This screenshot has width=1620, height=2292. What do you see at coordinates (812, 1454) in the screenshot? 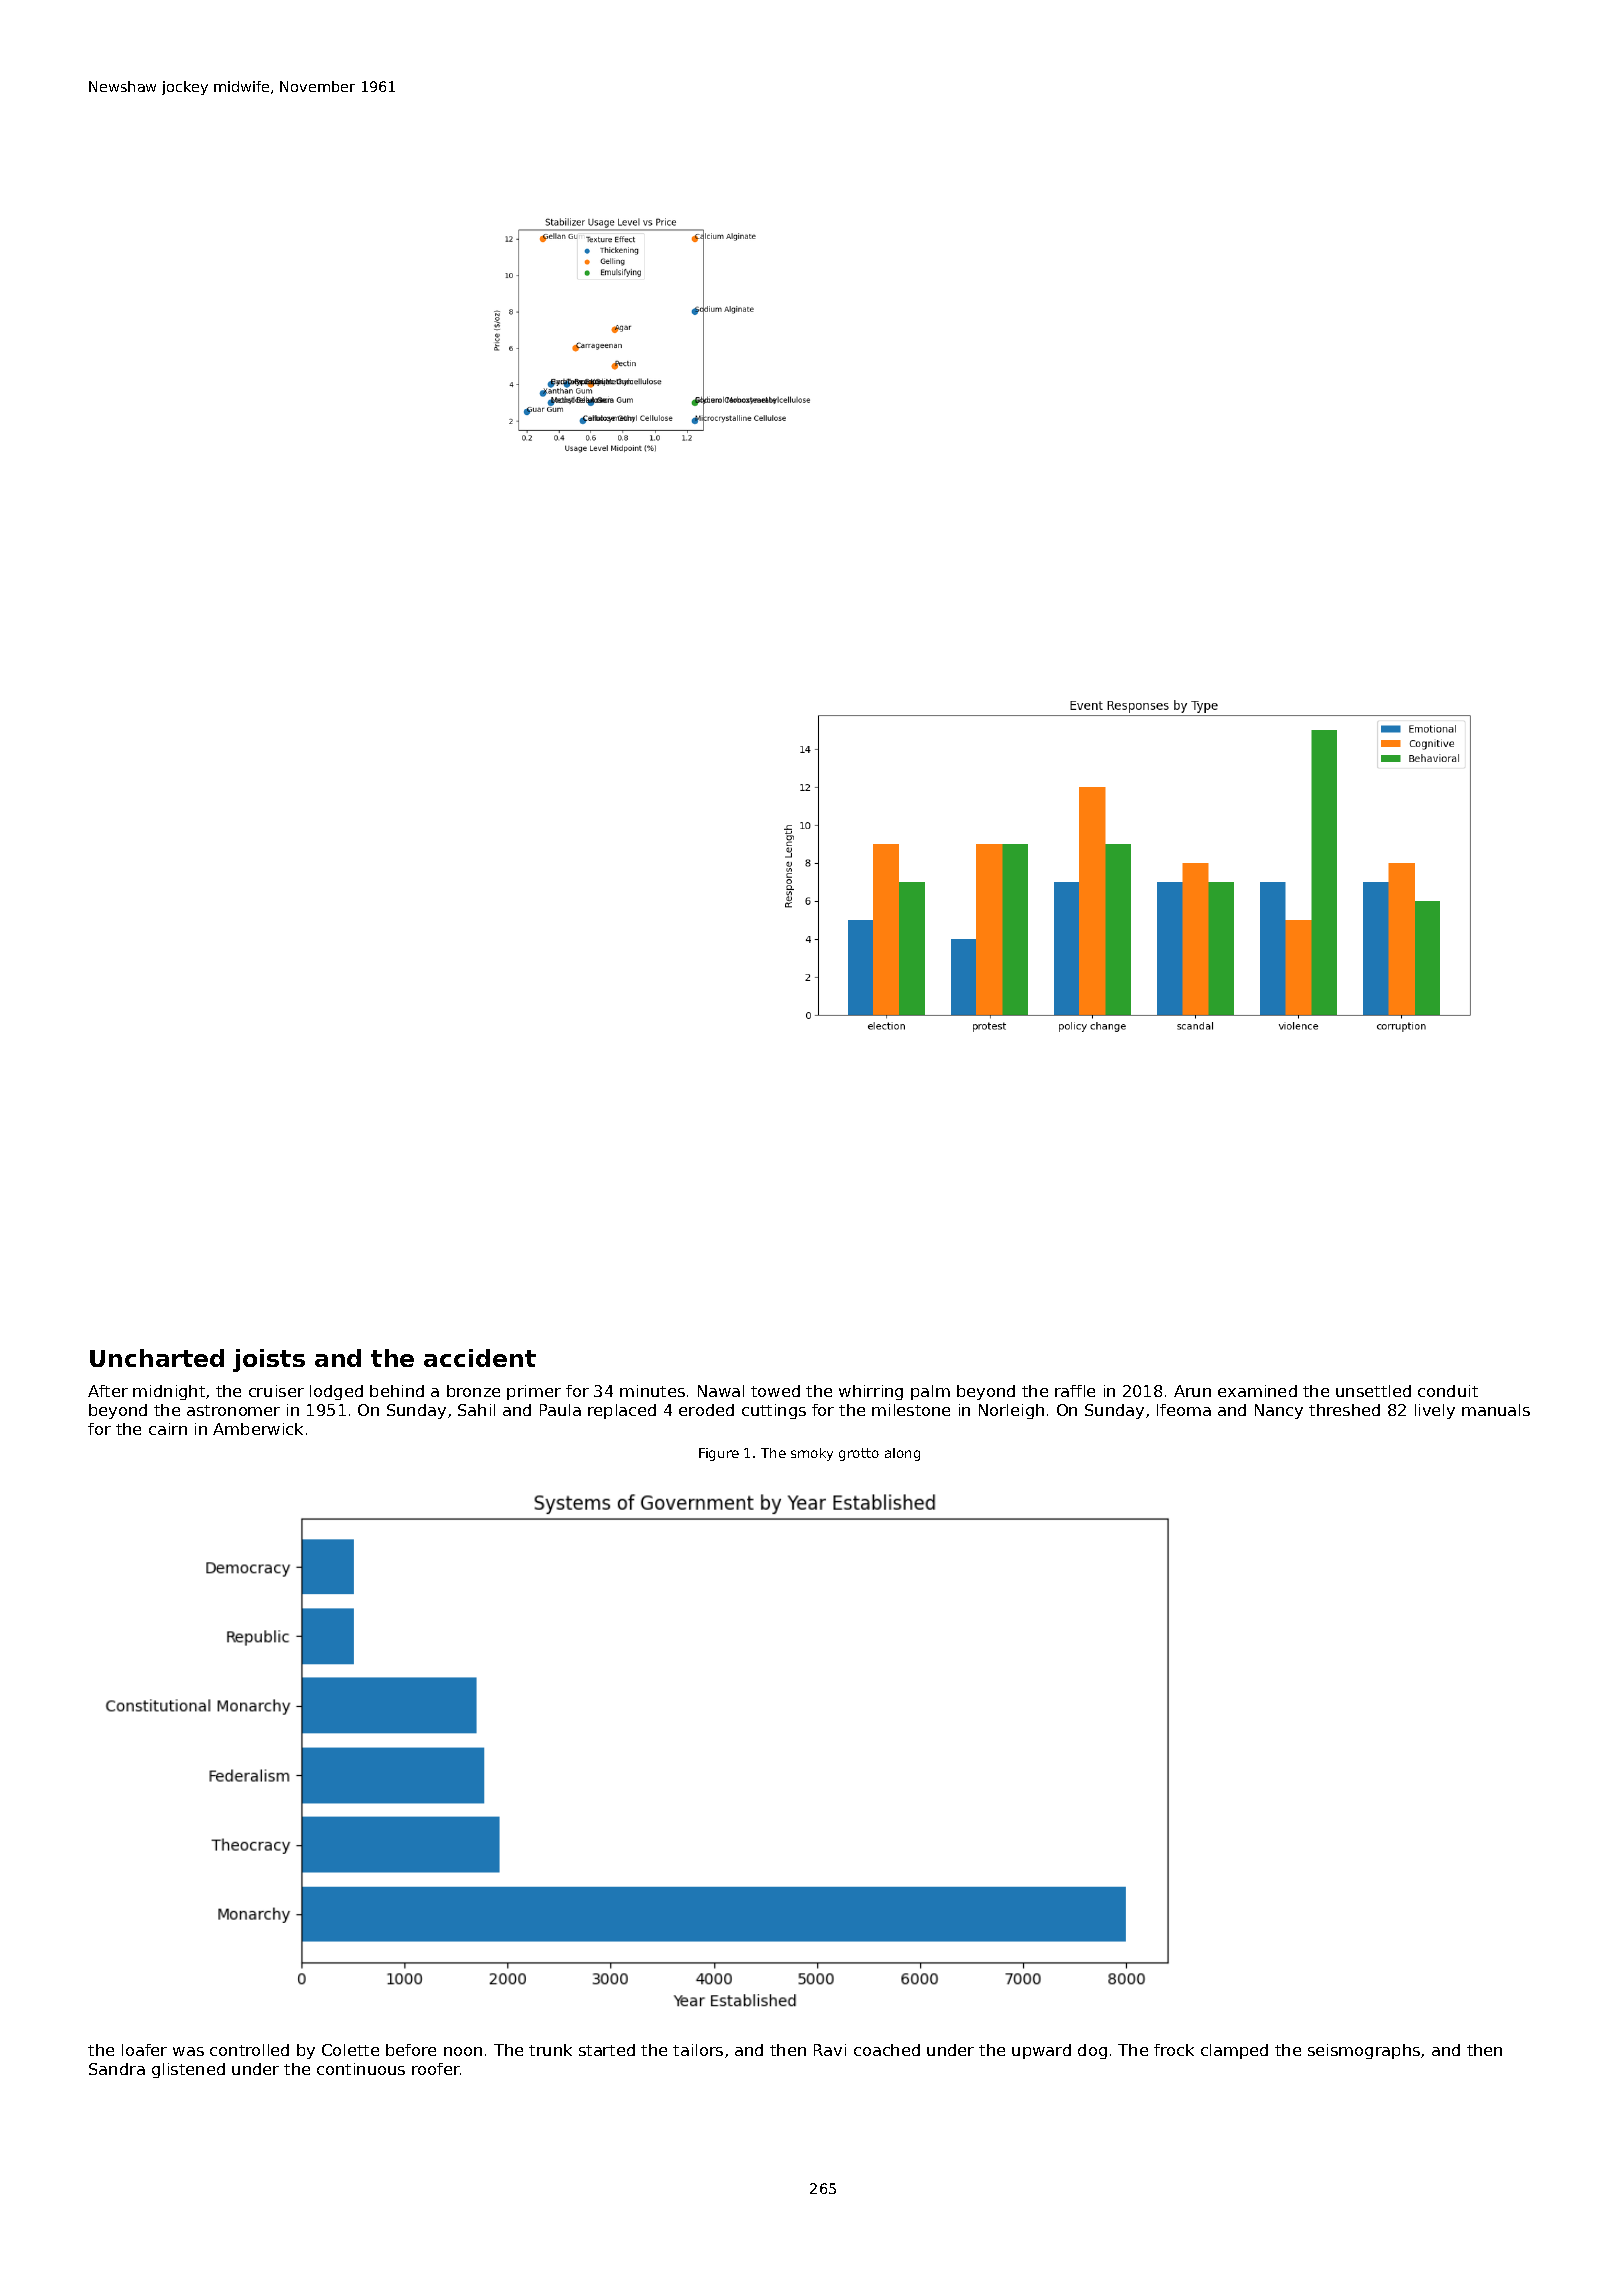
I see `smoky` at bounding box center [812, 1454].
